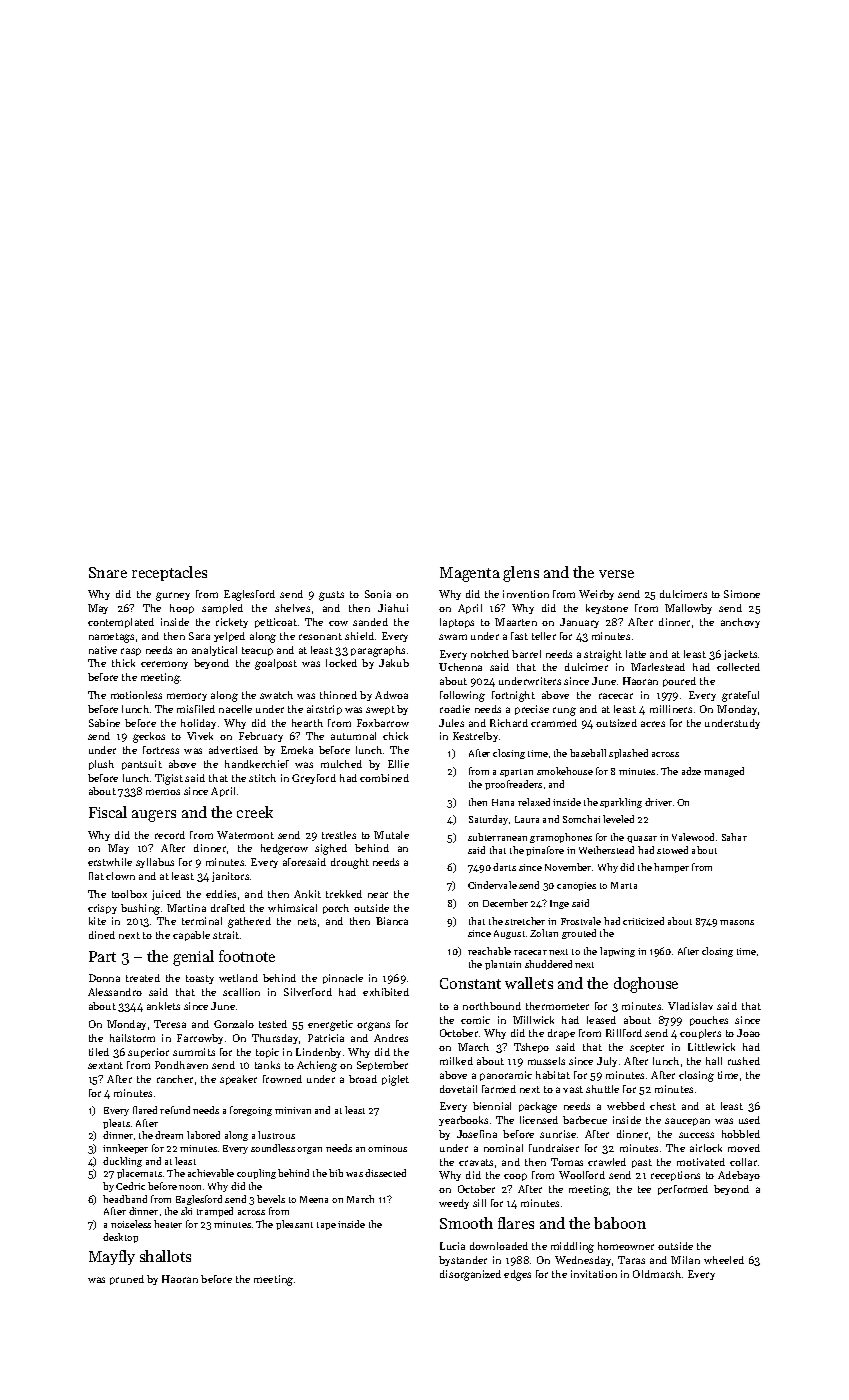  I want to click on poured, so click(679, 682).
